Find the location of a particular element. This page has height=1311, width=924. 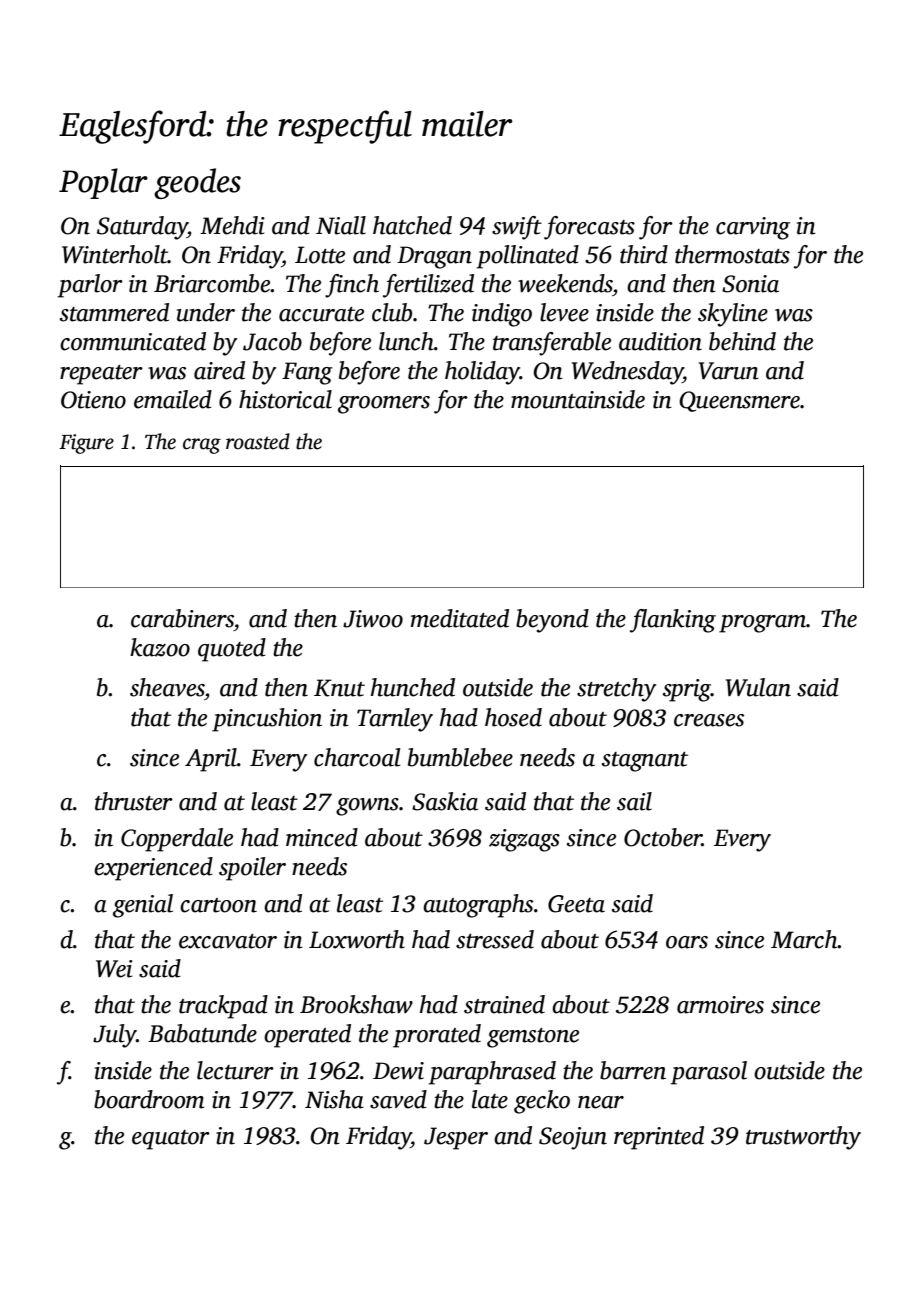

swift is located at coordinates (517, 228).
